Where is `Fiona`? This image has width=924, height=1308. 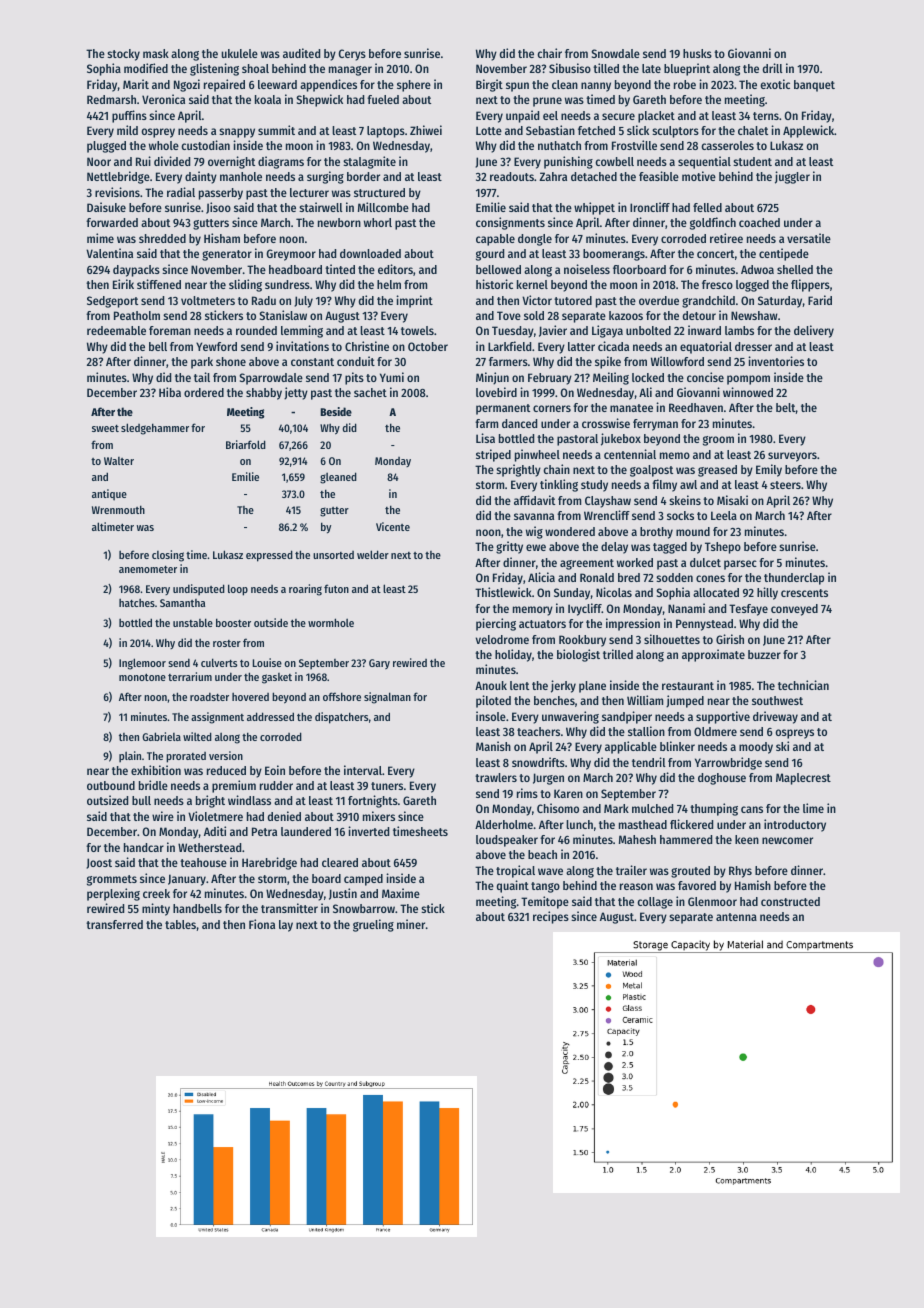
Fiona is located at coordinates (262, 924).
